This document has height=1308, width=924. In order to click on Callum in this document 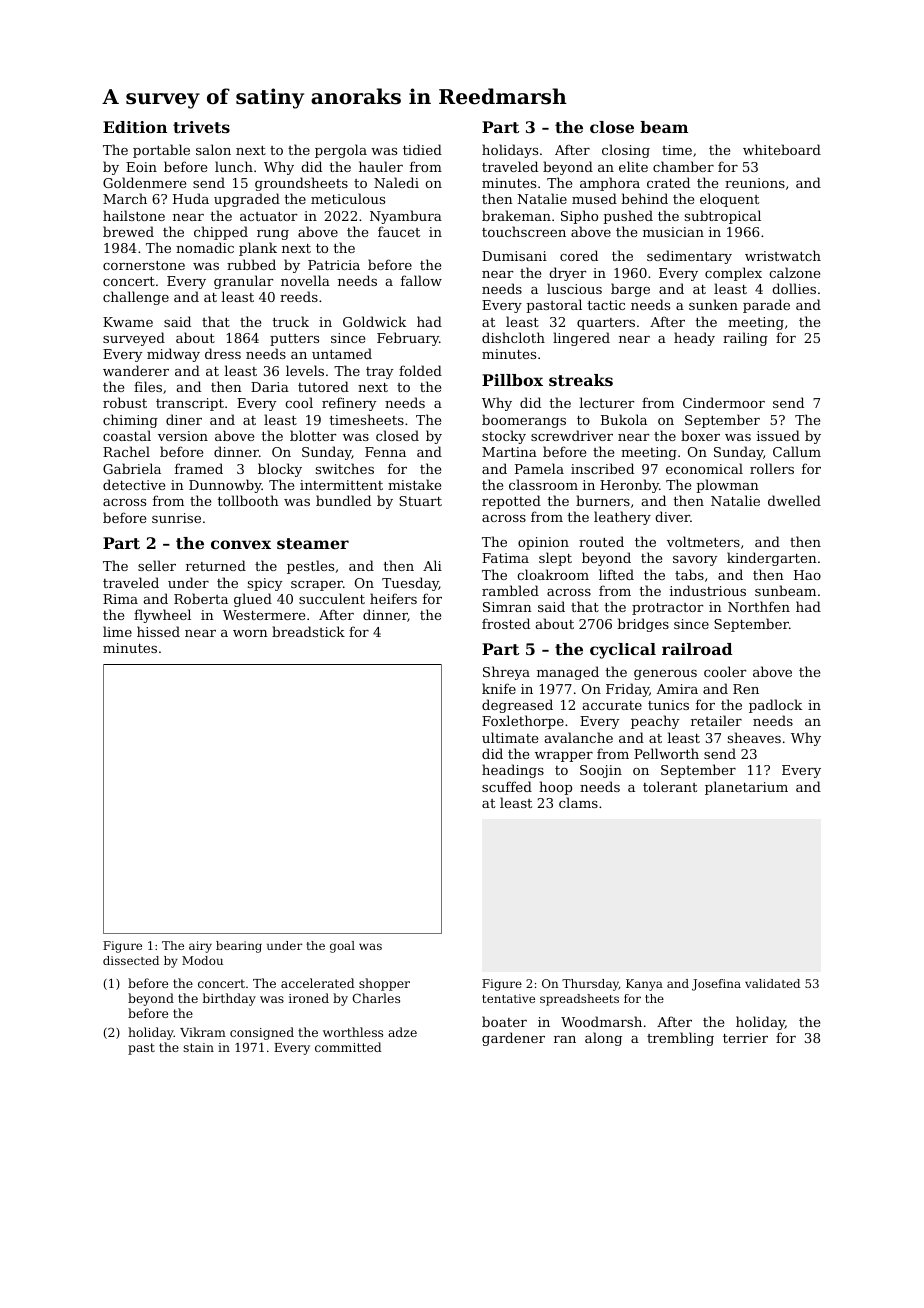, I will do `click(797, 451)`.
